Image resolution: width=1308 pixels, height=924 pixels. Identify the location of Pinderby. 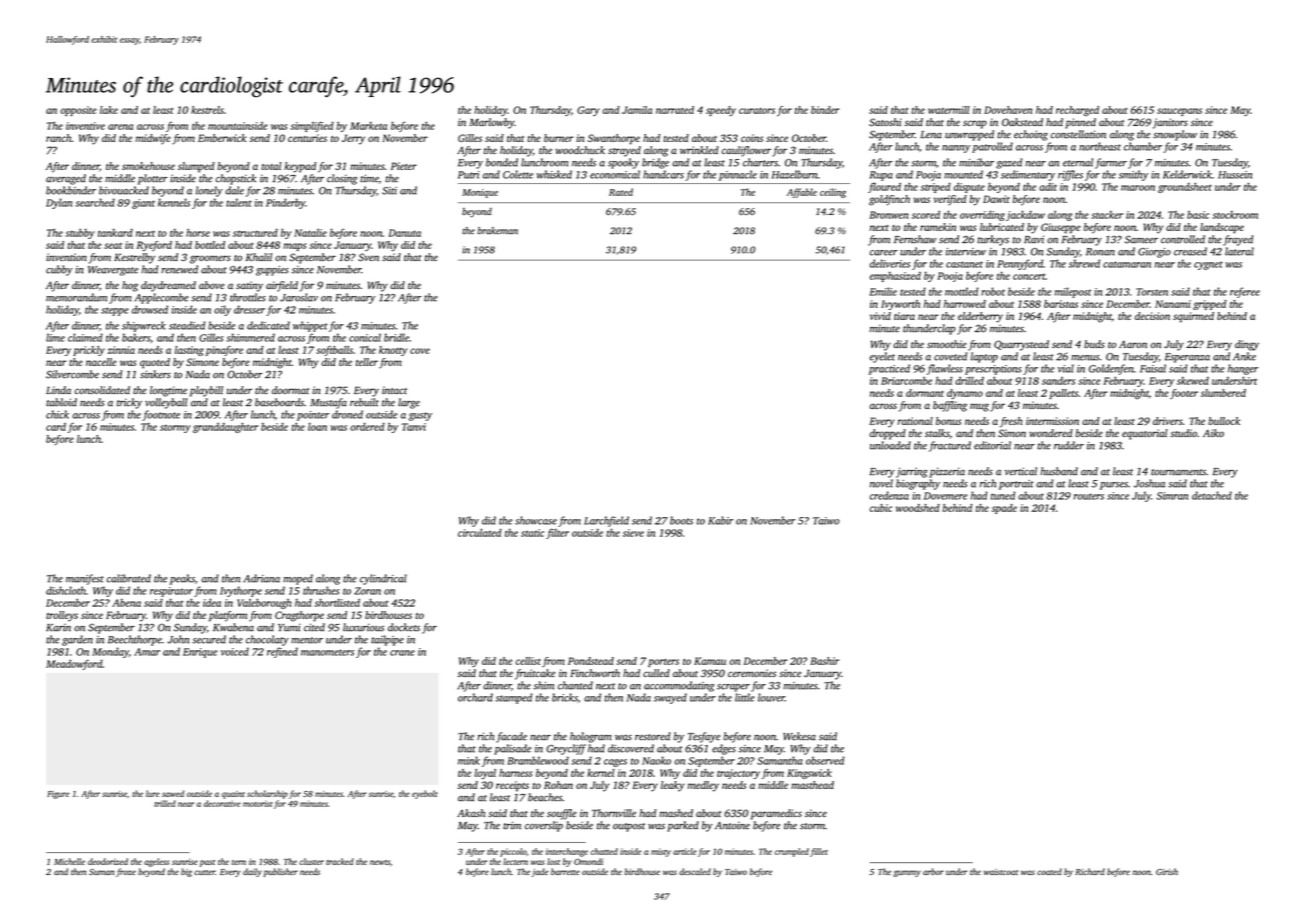
(285, 203).
